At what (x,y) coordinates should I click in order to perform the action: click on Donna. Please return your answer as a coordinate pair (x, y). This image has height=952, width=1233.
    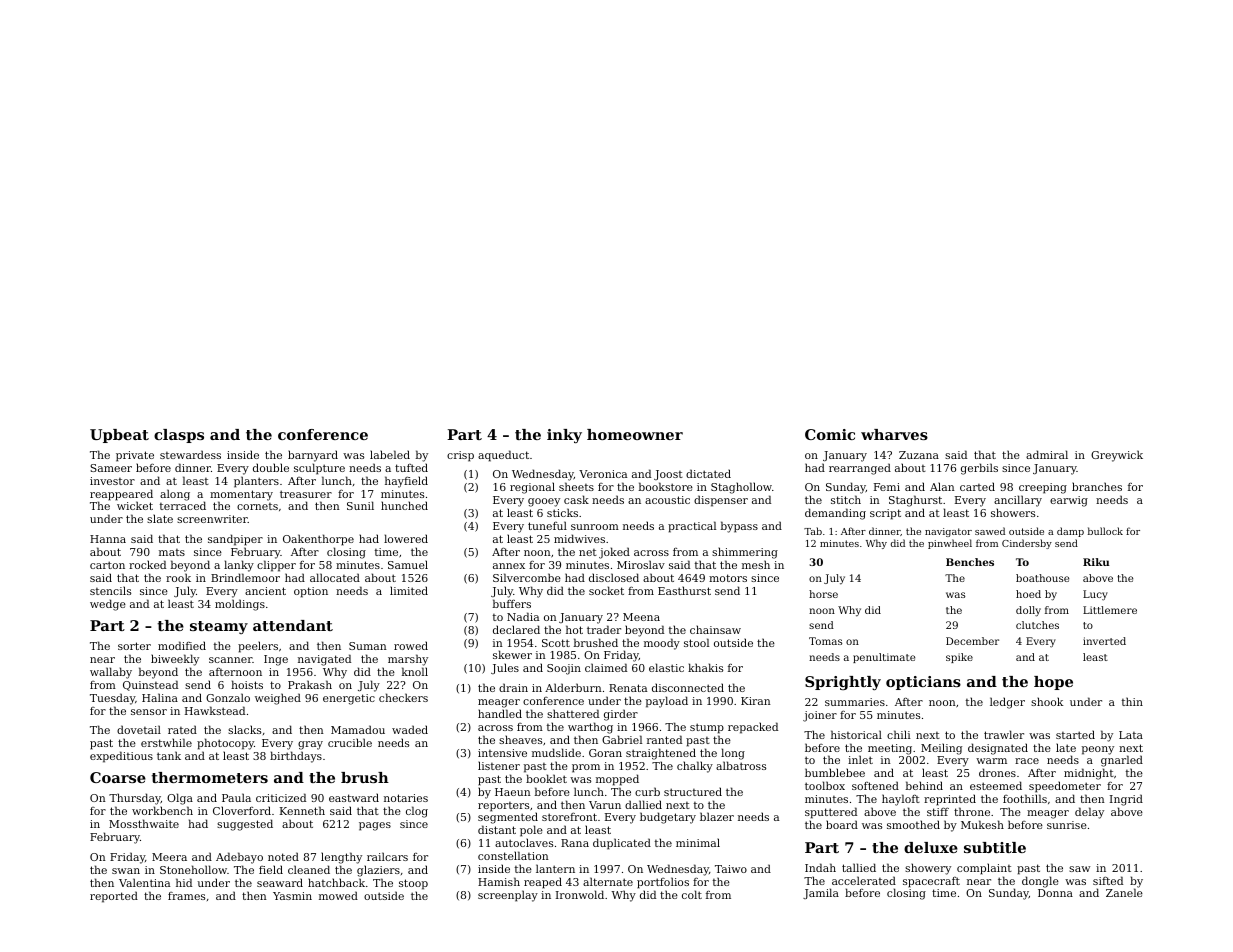
    Looking at the image, I should click on (1055, 893).
